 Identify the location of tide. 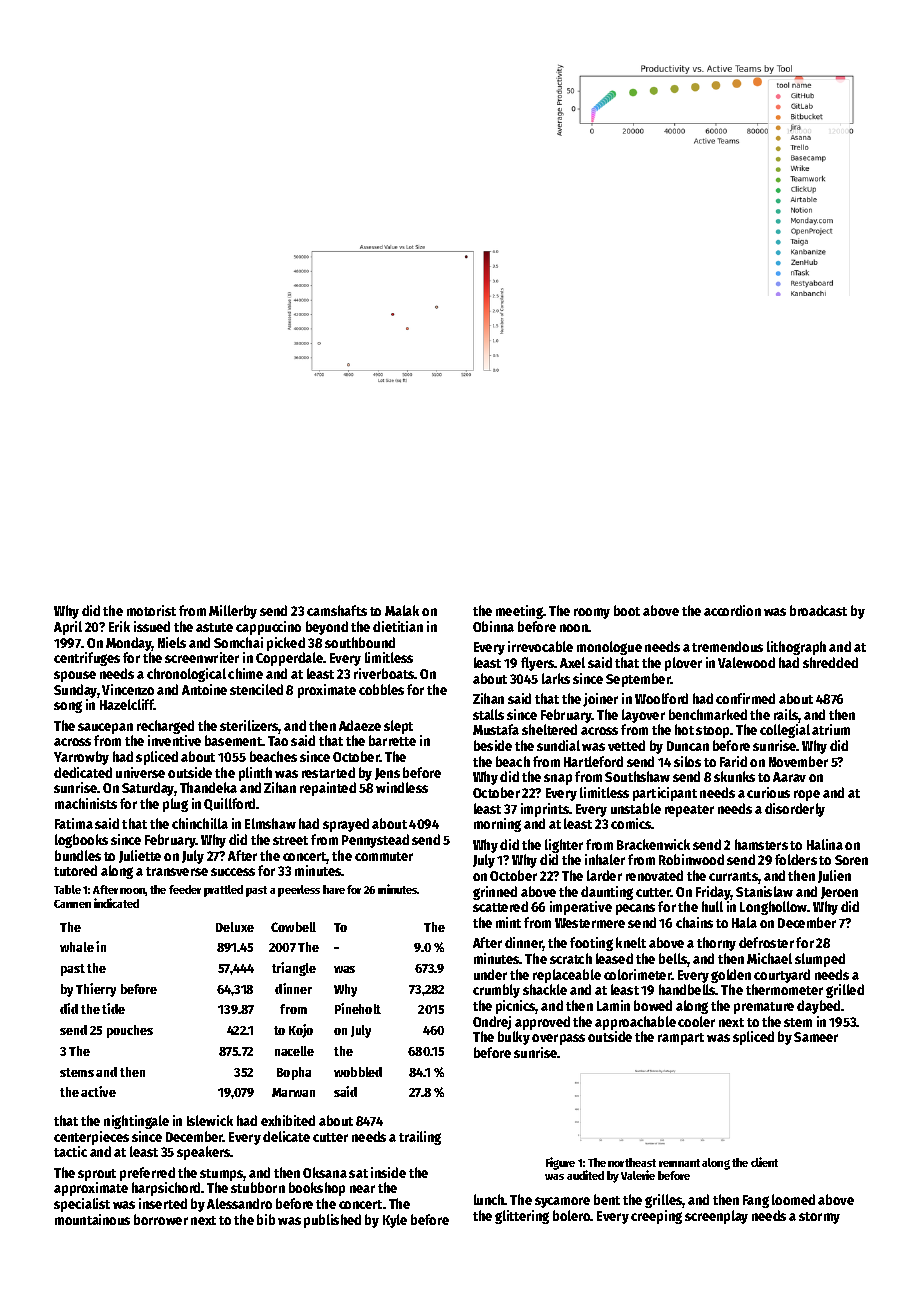
(113, 1008).
